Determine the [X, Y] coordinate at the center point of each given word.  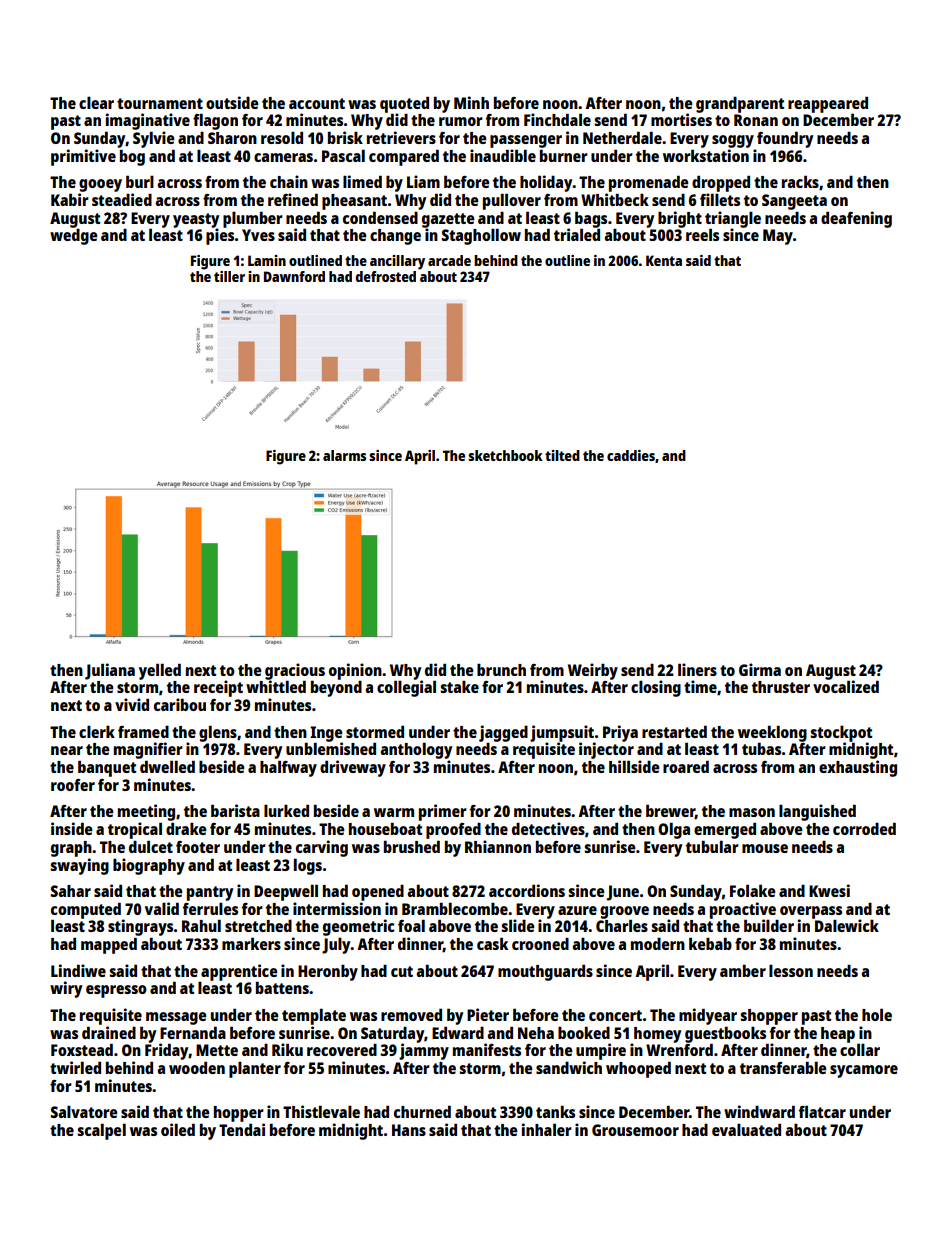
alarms [344, 455]
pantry [210, 893]
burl [140, 181]
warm [394, 812]
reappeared [828, 104]
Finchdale [557, 119]
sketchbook [505, 455]
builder [769, 925]
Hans [409, 1130]
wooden [197, 1067]
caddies [631, 455]
